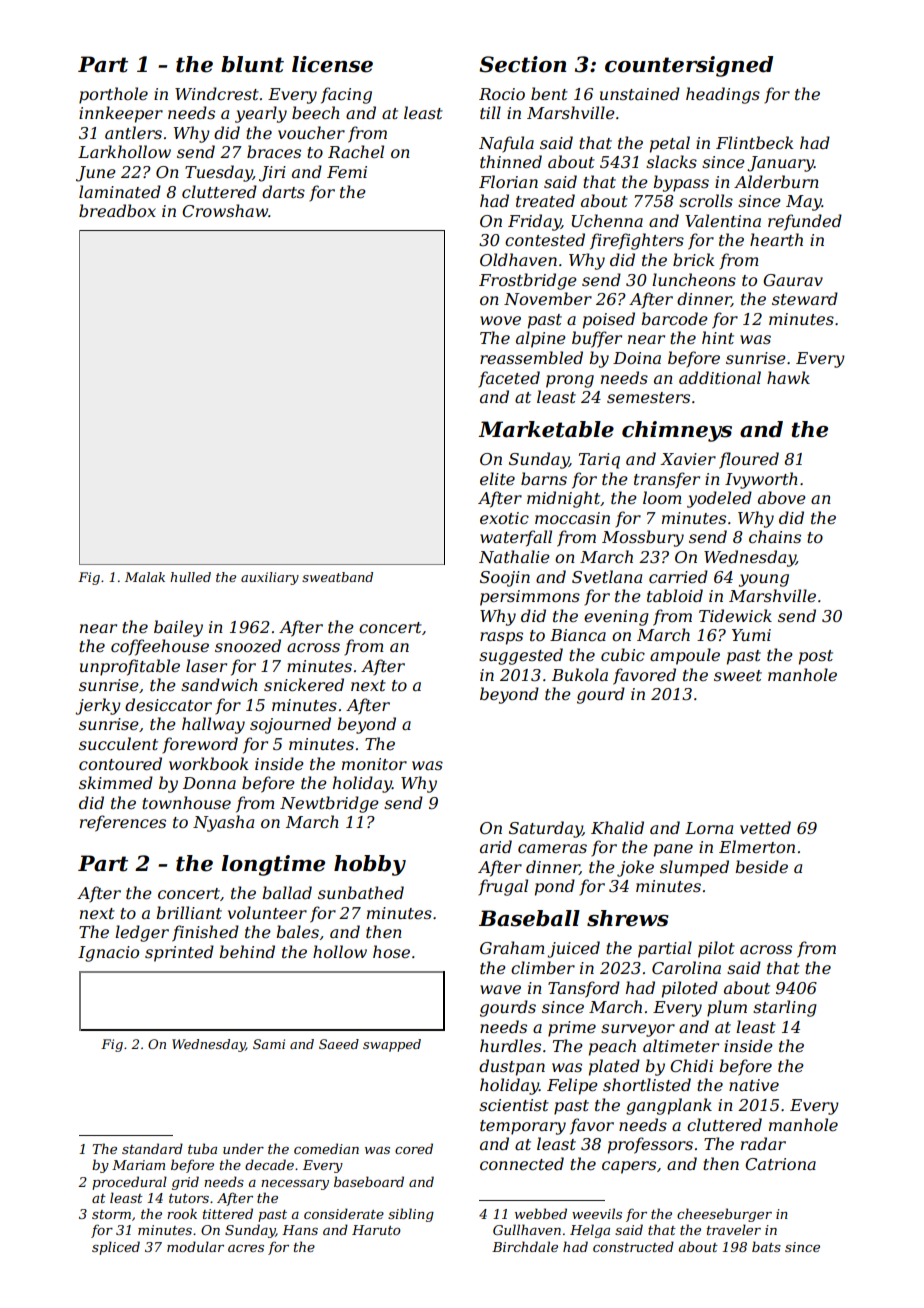 The image size is (924, 1308). What do you see at coordinates (689, 66) in the screenshot?
I see `countersigned` at bounding box center [689, 66].
